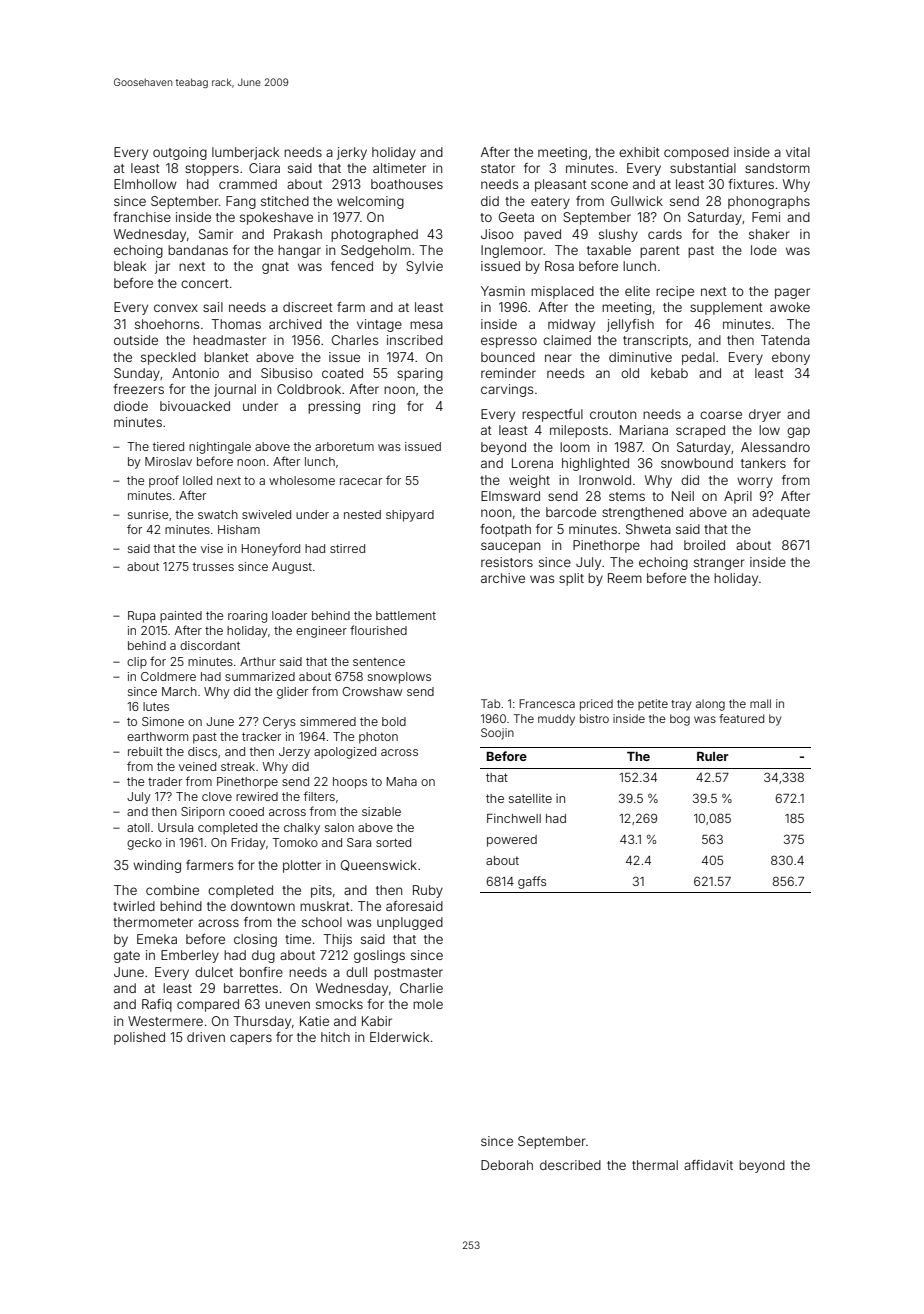  I want to click on lolled, so click(197, 480).
